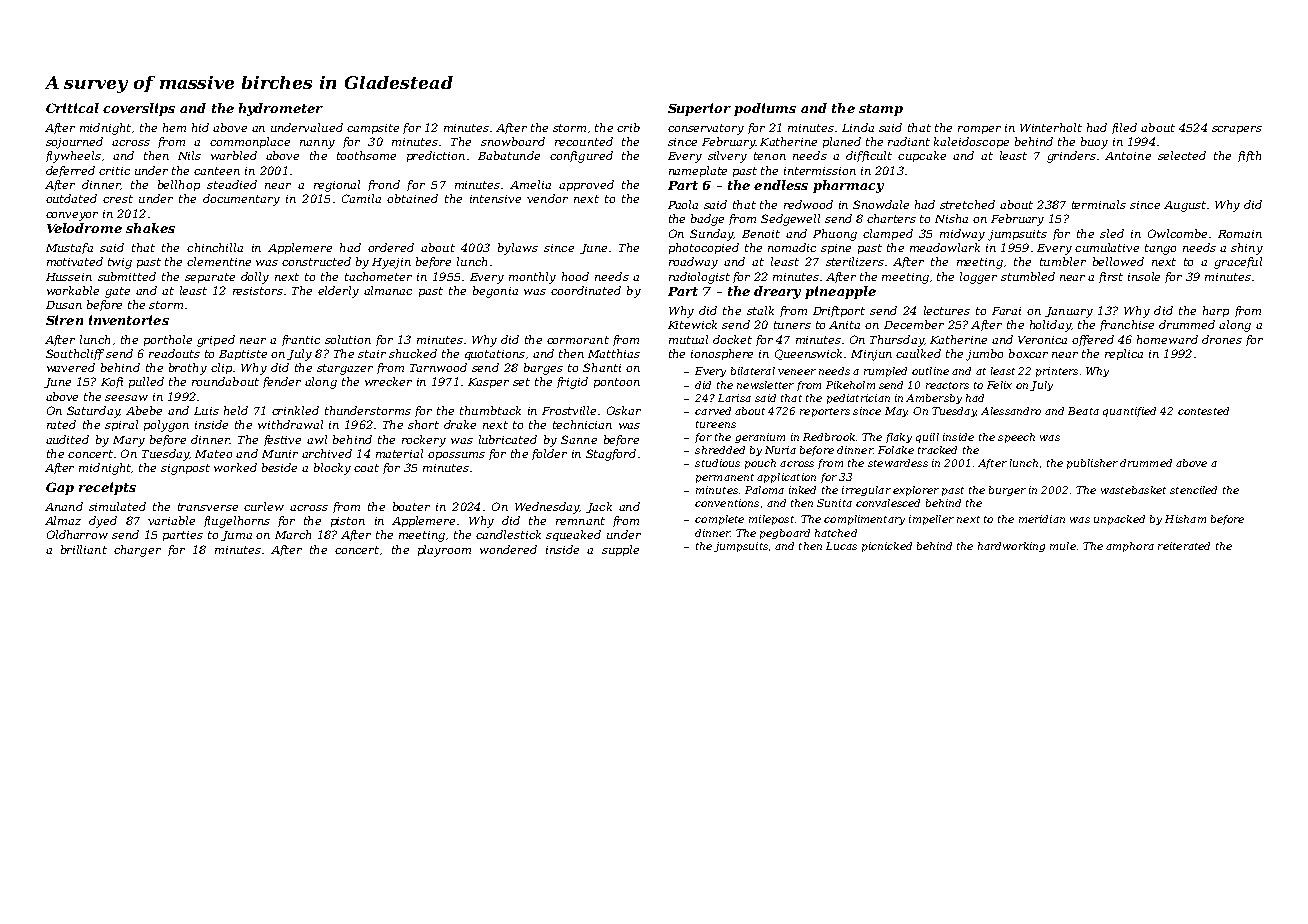 The width and height of the screenshot is (1308, 924). What do you see at coordinates (168, 340) in the screenshot?
I see `porthole` at bounding box center [168, 340].
